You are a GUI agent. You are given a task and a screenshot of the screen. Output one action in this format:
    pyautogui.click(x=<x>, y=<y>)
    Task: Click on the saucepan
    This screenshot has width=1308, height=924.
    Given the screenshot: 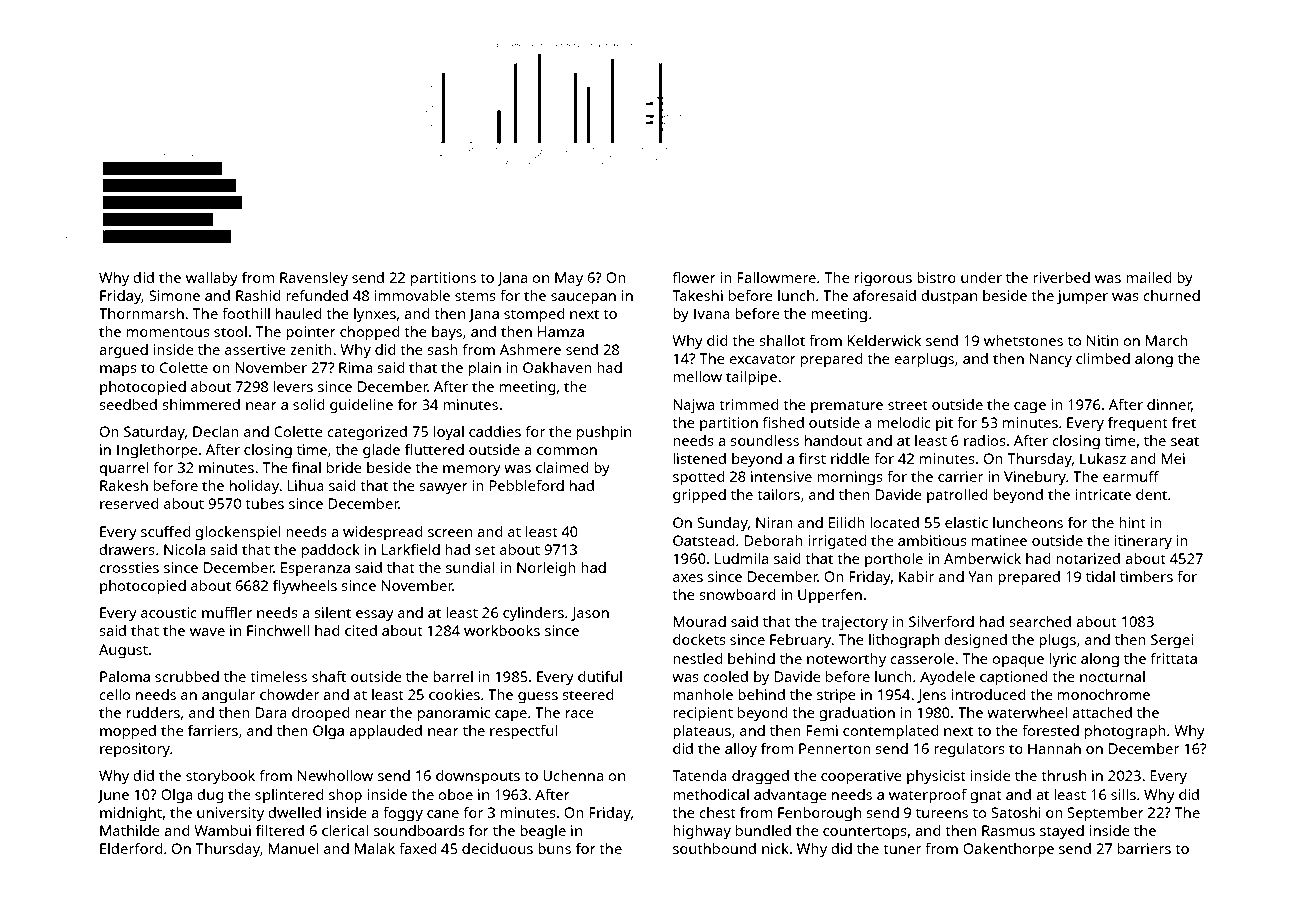 What is the action you would take?
    pyautogui.click(x=583, y=299)
